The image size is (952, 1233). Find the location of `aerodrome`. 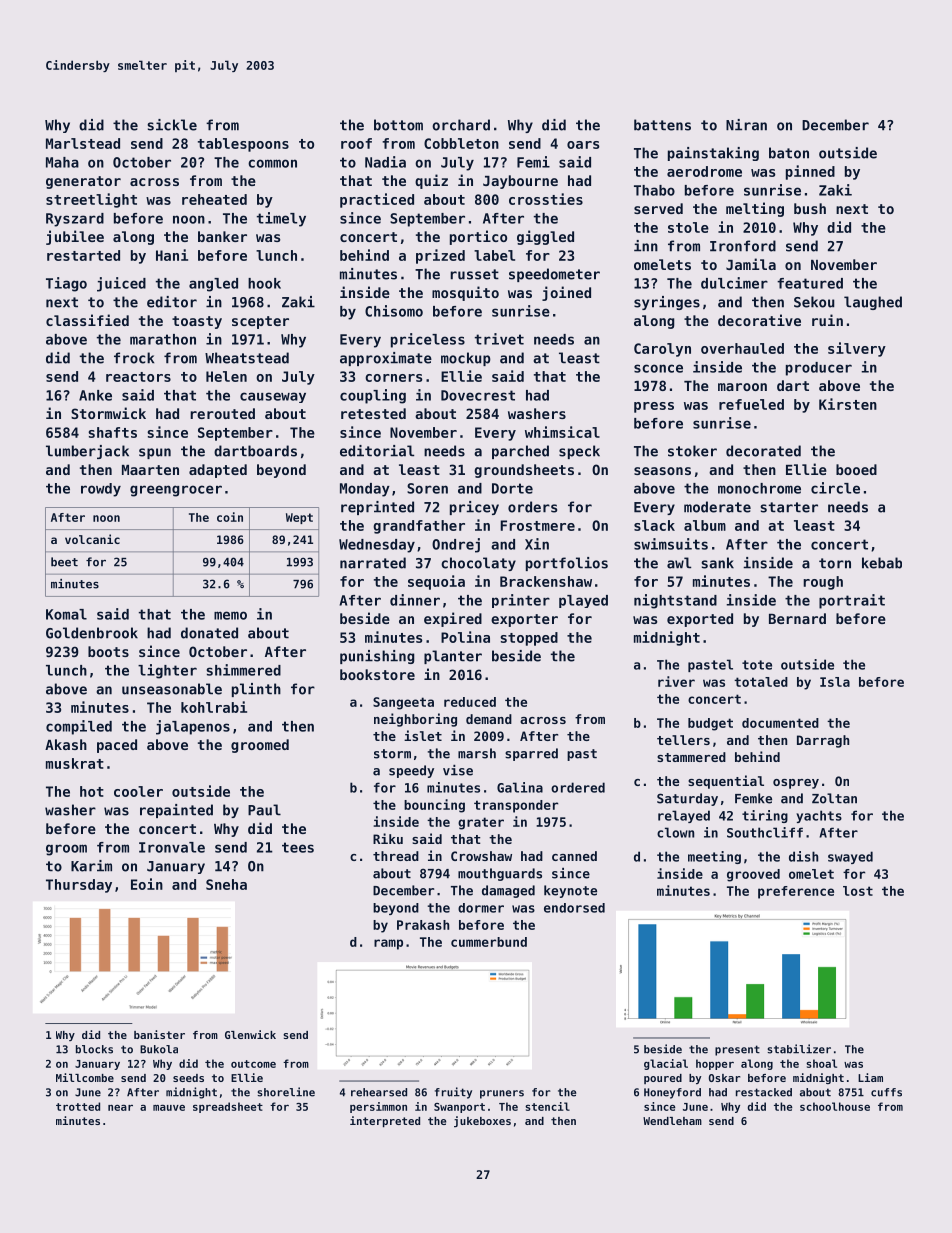

aerodrome is located at coordinates (704, 171).
